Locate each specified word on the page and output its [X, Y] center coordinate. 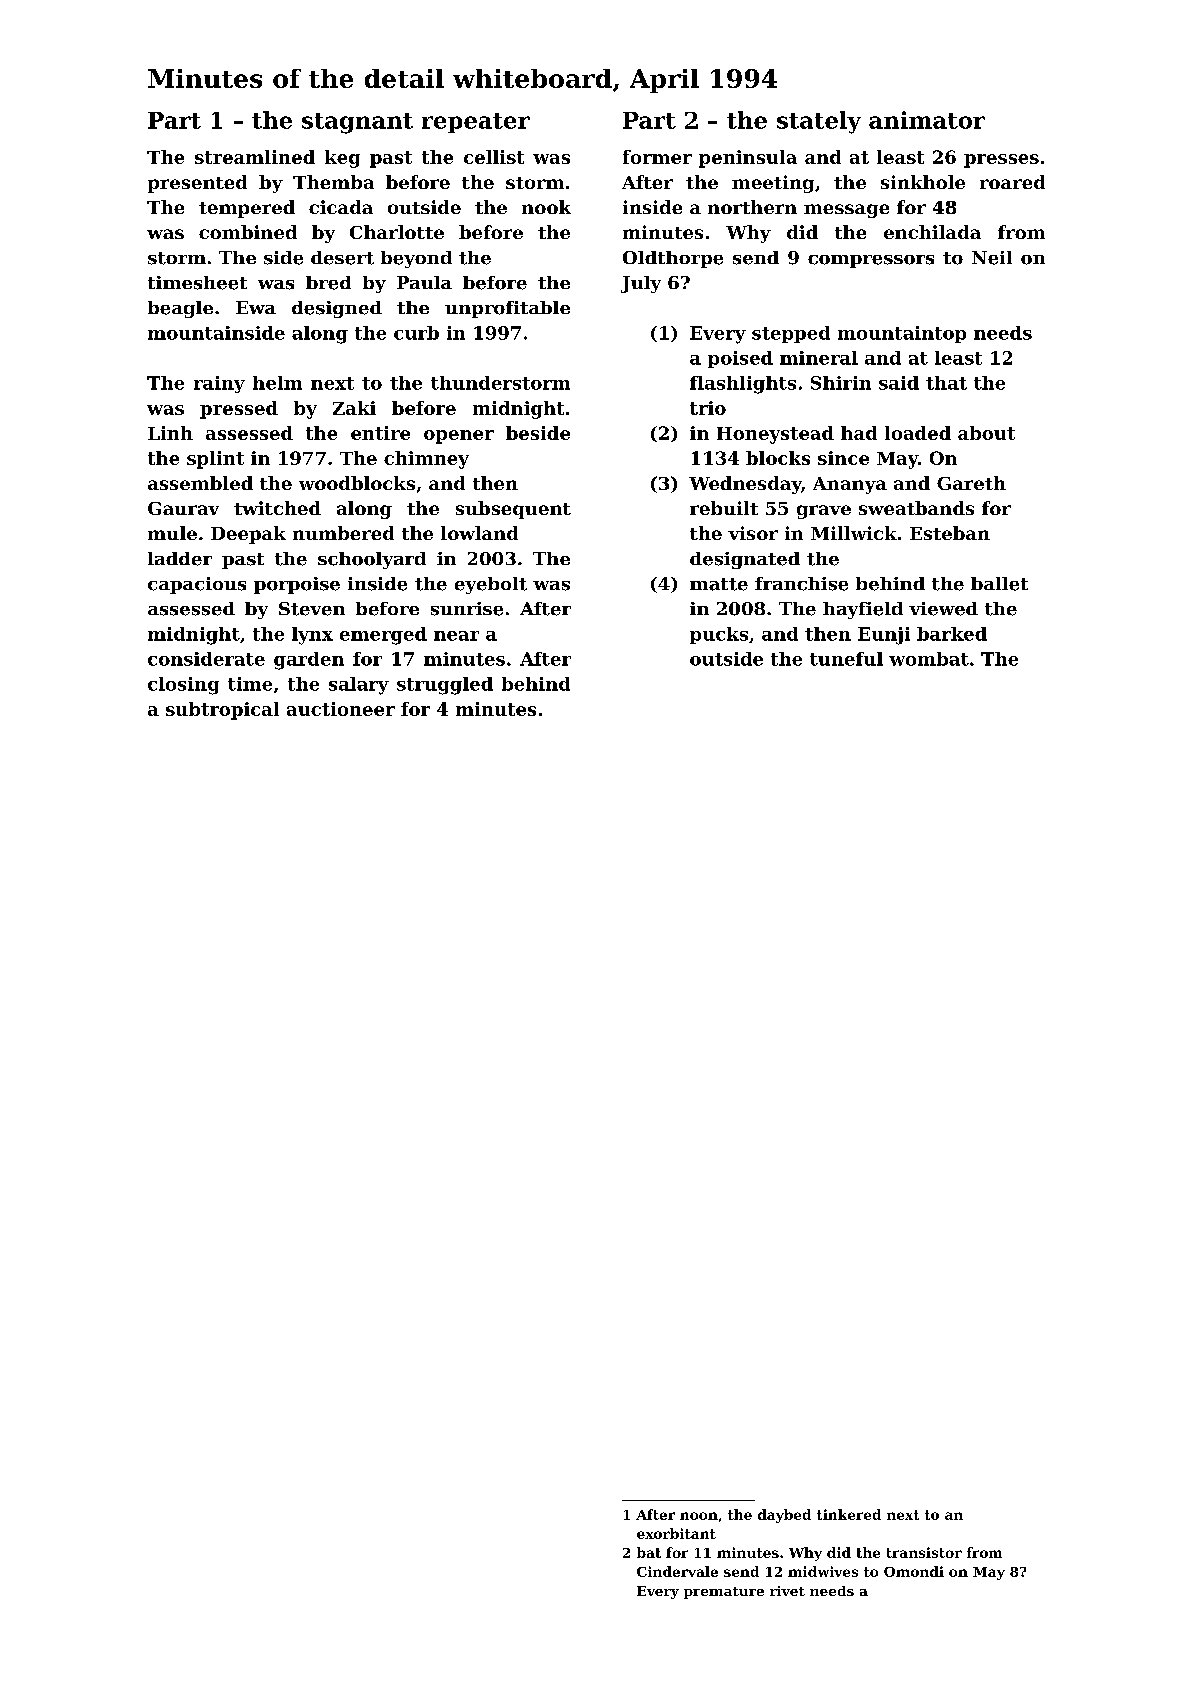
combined [248, 232]
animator [927, 120]
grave [824, 512]
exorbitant [676, 1533]
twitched [277, 508]
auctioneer [341, 709]
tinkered [849, 1514]
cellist [494, 157]
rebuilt [724, 508]
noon [699, 1516]
